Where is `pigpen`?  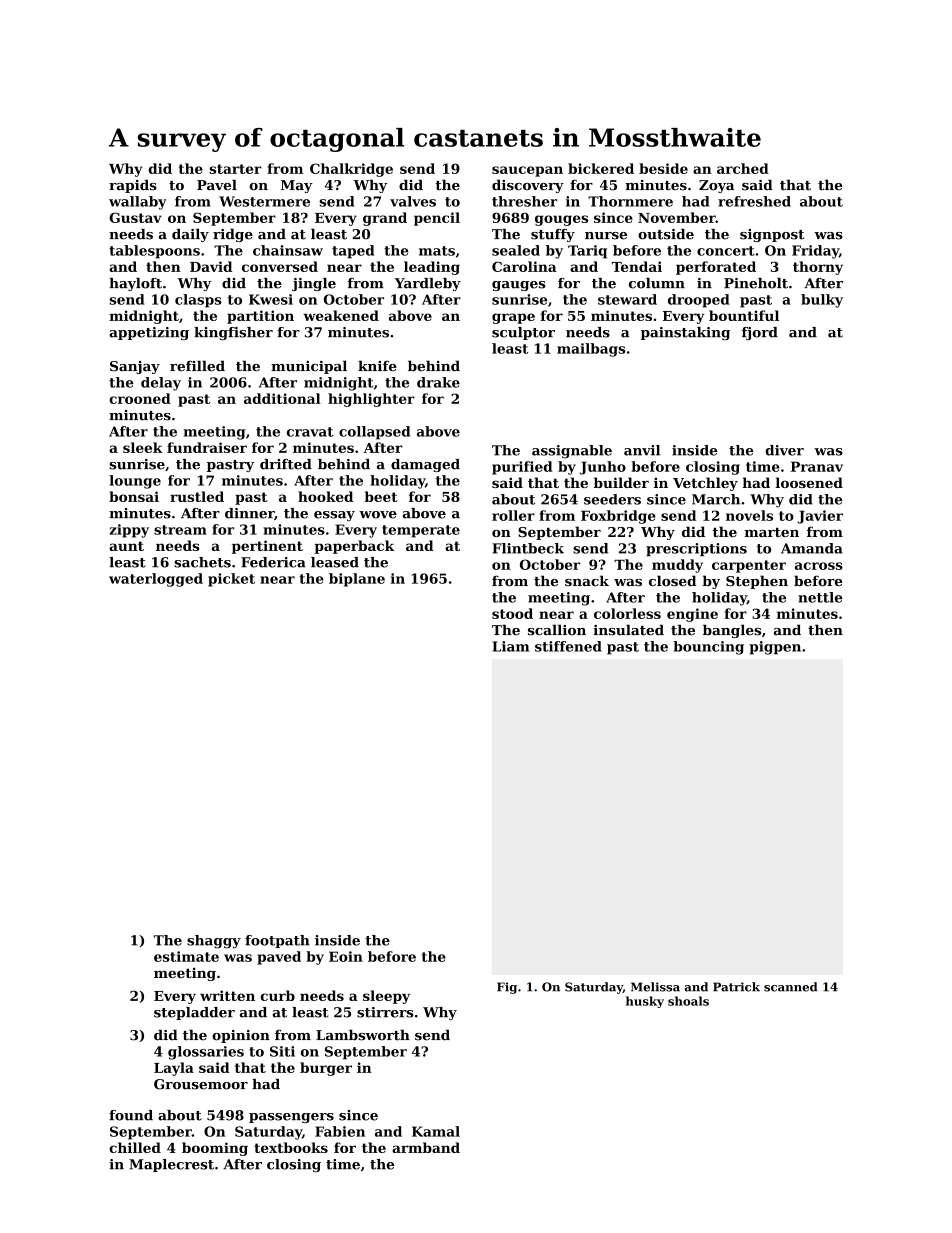 pigpen is located at coordinates (775, 648).
